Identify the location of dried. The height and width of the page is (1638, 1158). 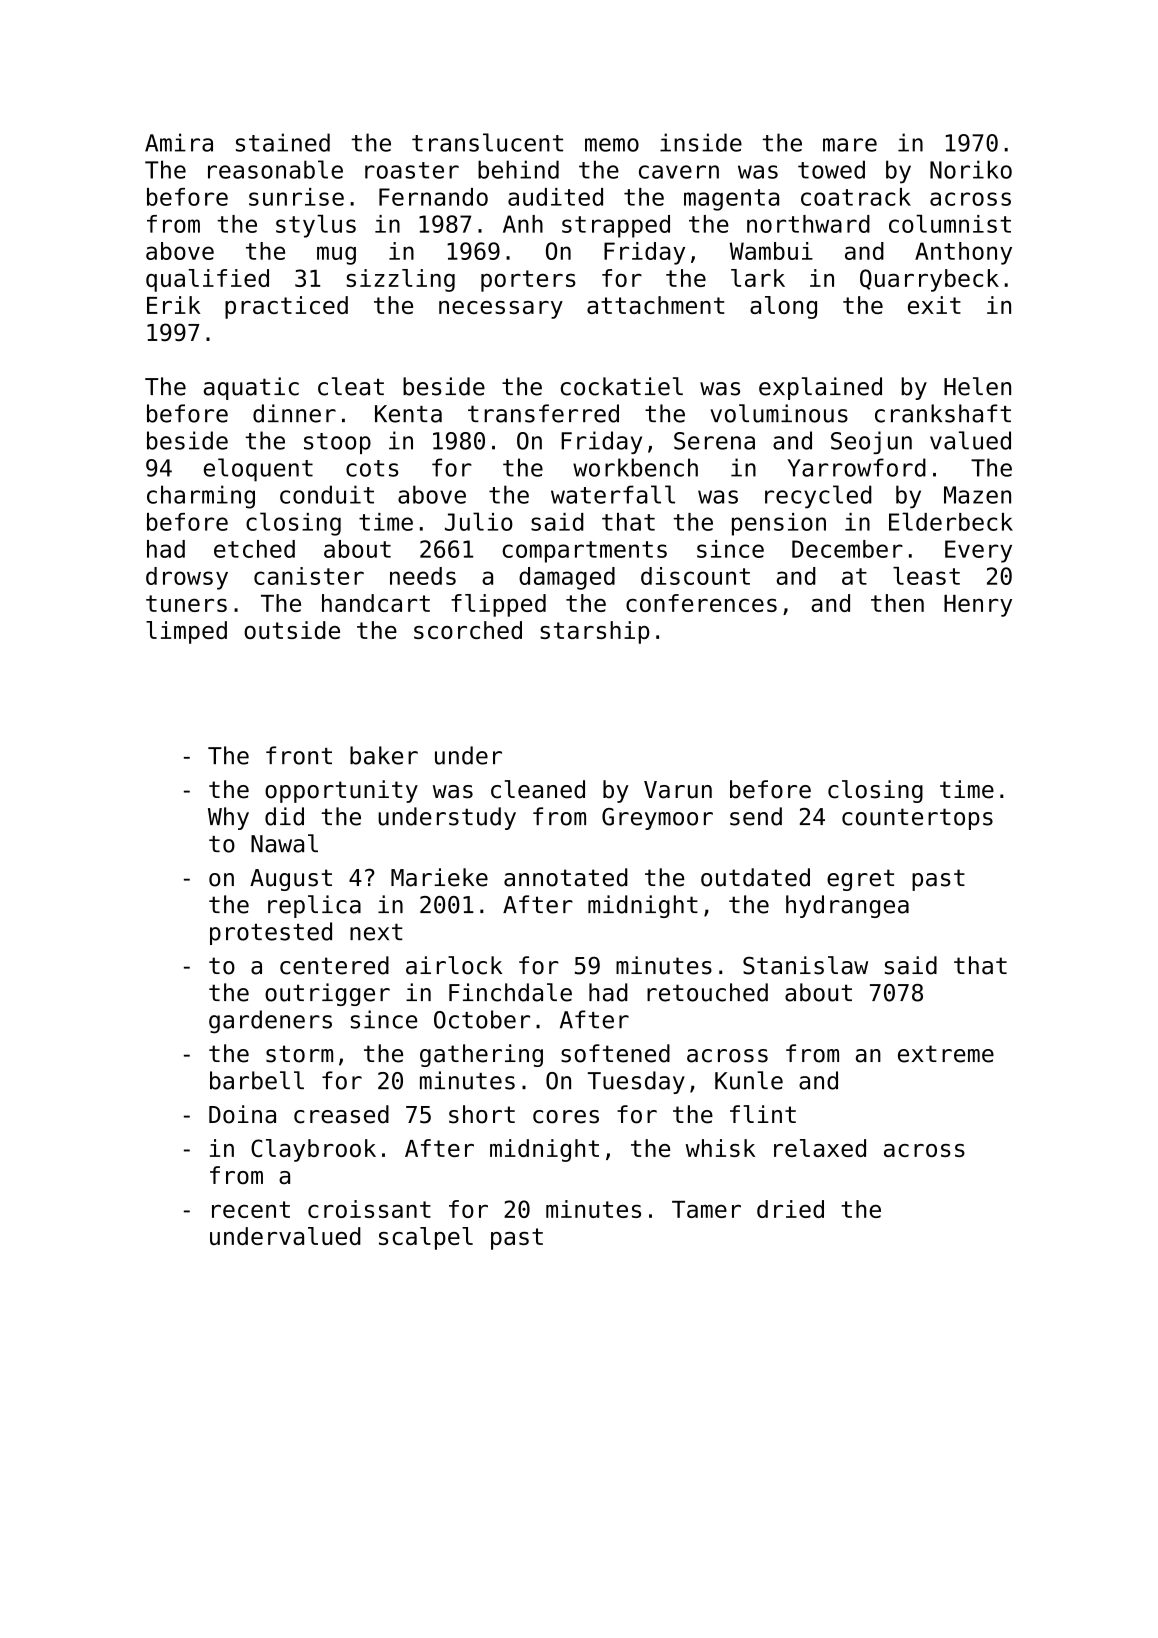
(790, 1209).
